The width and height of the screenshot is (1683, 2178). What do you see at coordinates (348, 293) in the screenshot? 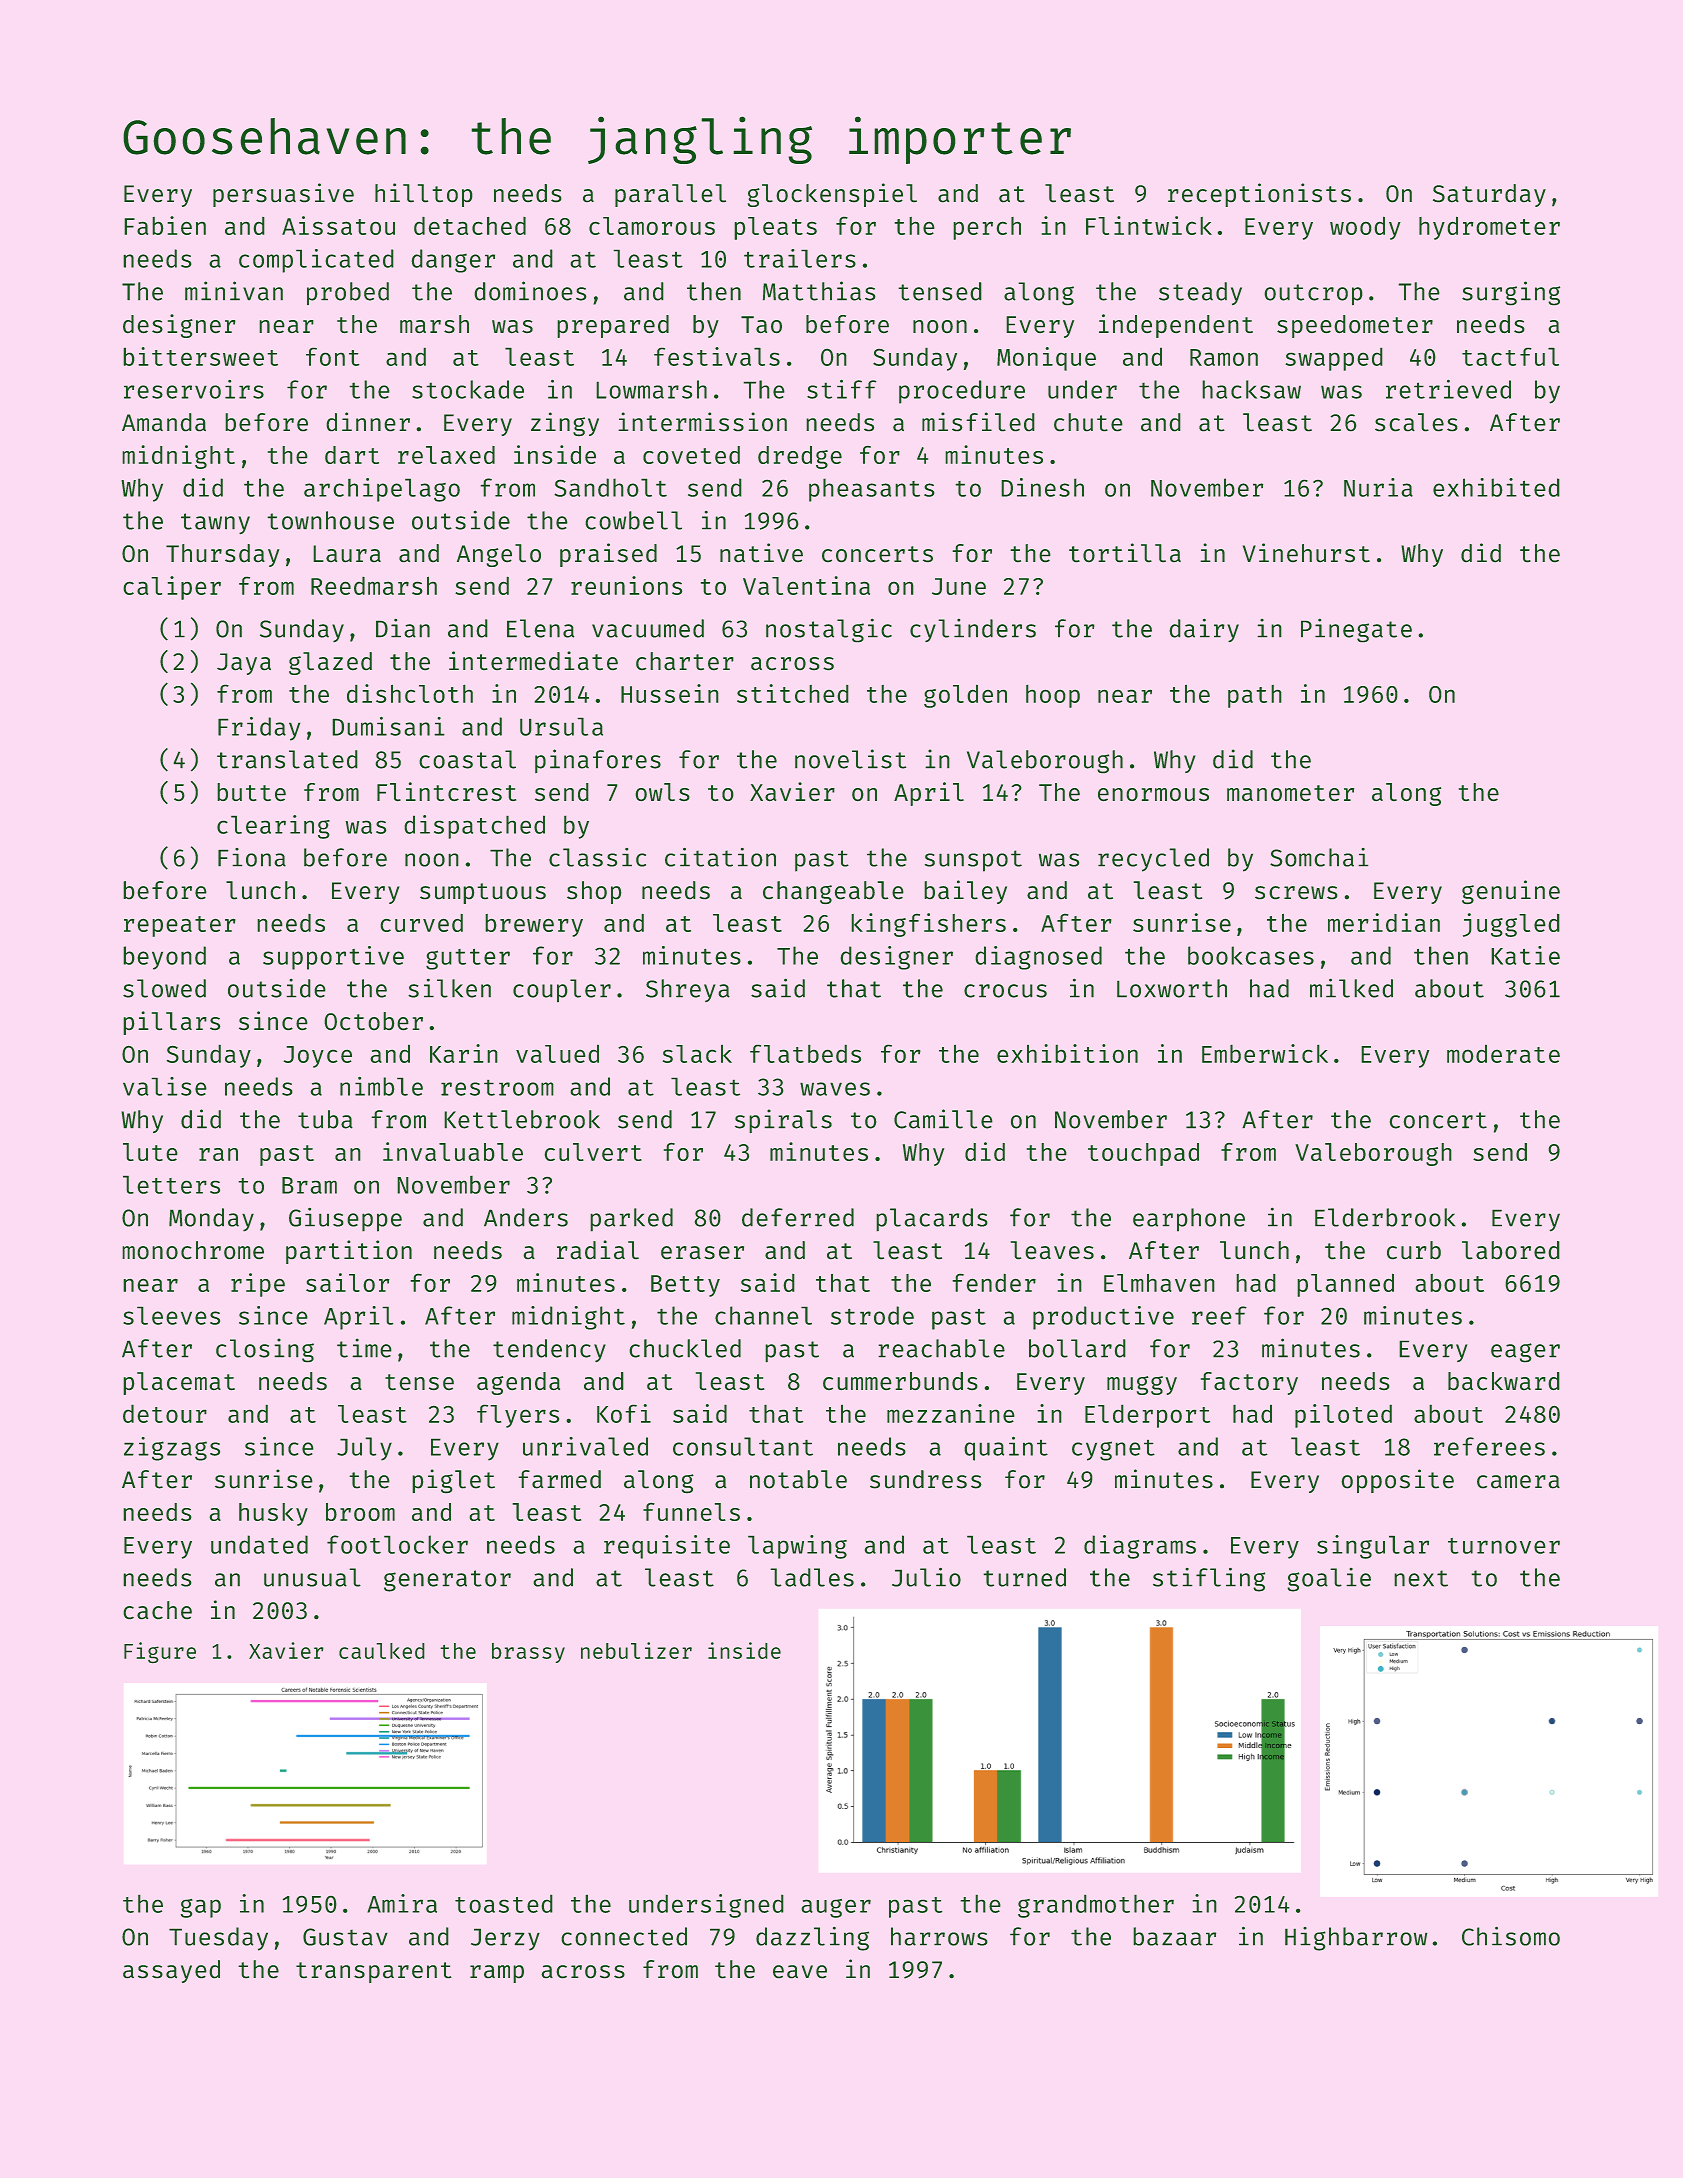
I see `probed` at bounding box center [348, 293].
